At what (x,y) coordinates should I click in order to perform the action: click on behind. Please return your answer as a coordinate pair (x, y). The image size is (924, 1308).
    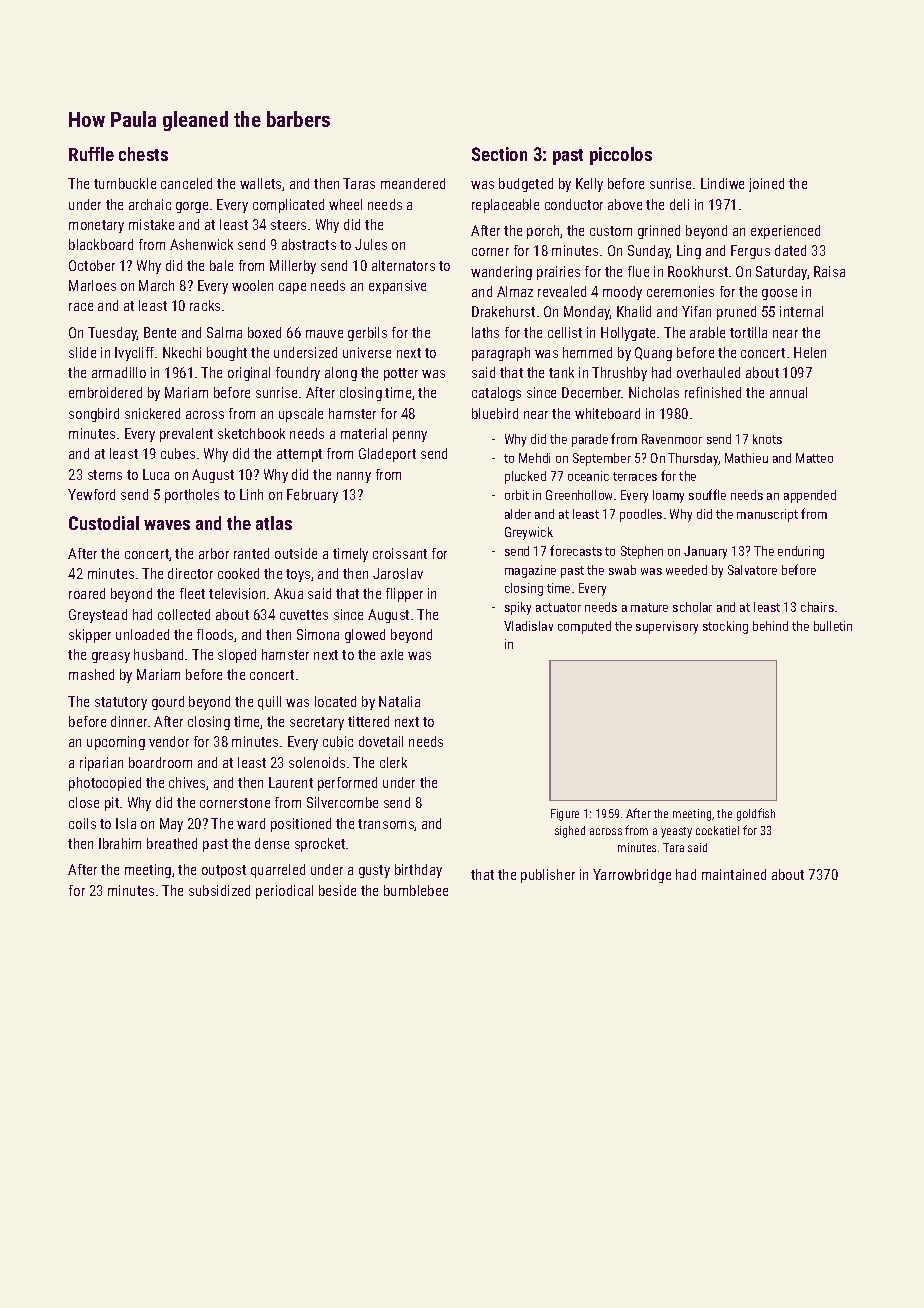
    Looking at the image, I should click on (770, 626).
